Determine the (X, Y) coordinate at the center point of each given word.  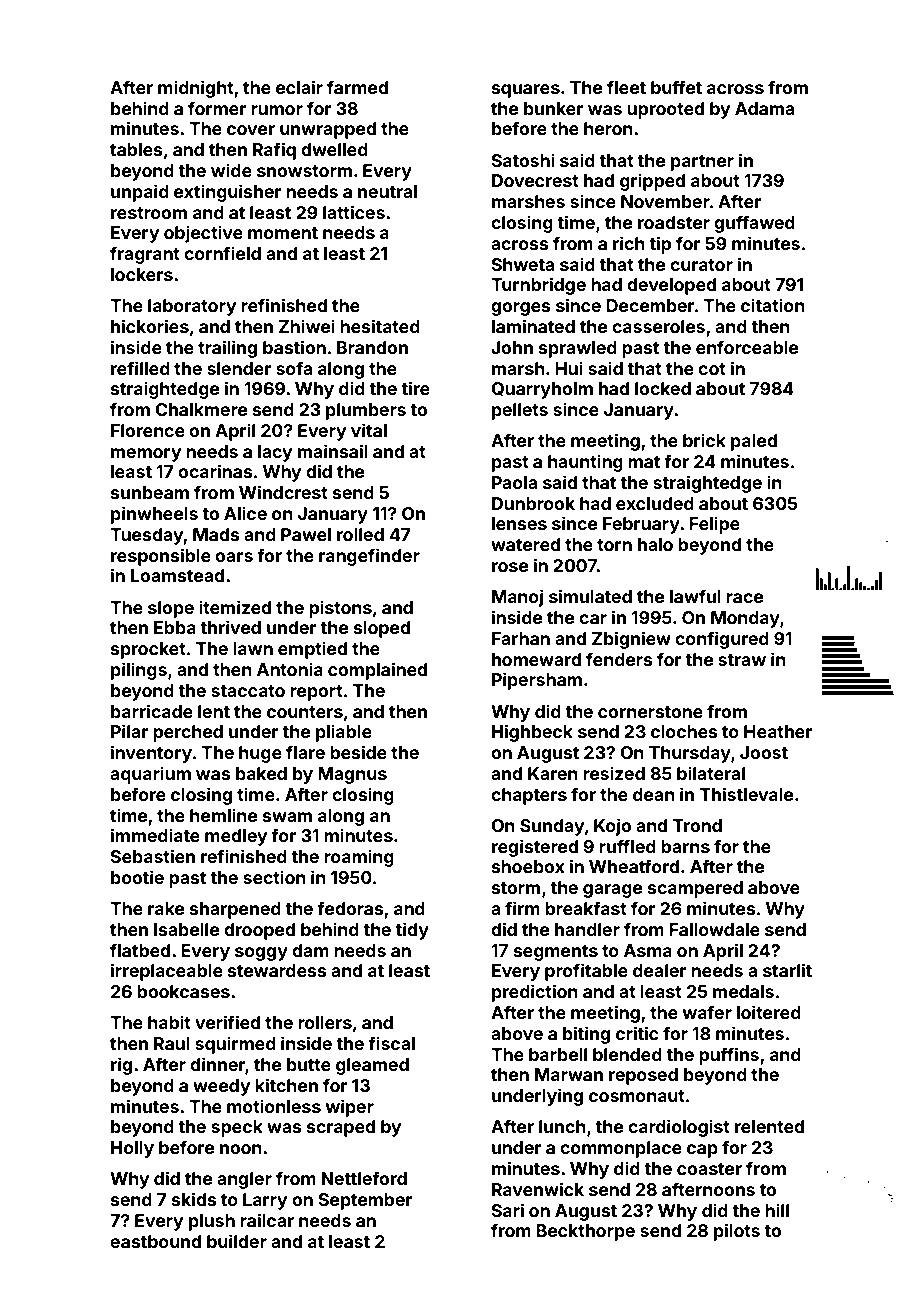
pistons (340, 609)
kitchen (286, 1085)
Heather (778, 731)
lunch (562, 1126)
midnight (196, 89)
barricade (152, 711)
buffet (676, 87)
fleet (626, 87)
